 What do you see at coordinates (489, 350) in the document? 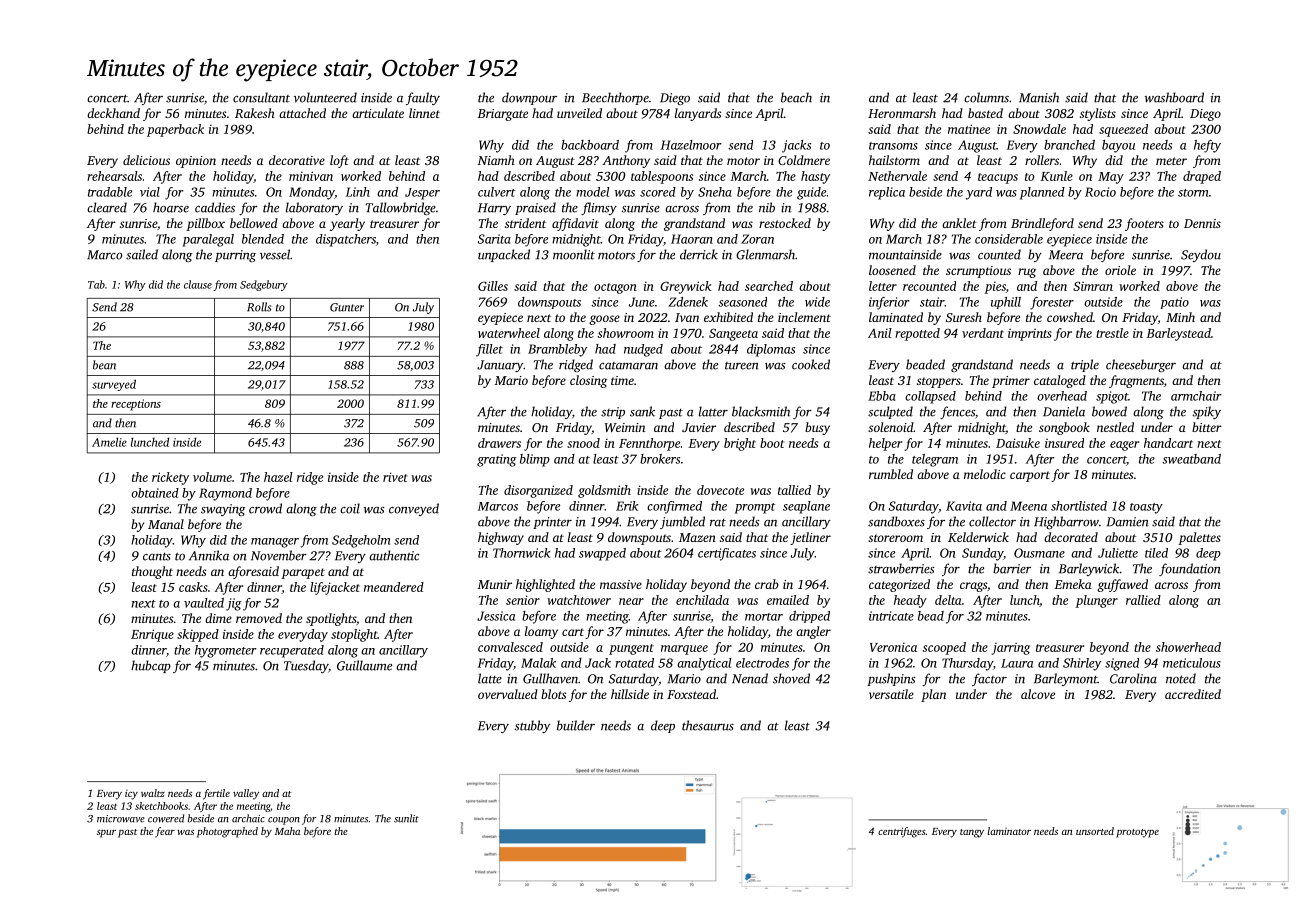
I see `fillet` at bounding box center [489, 350].
